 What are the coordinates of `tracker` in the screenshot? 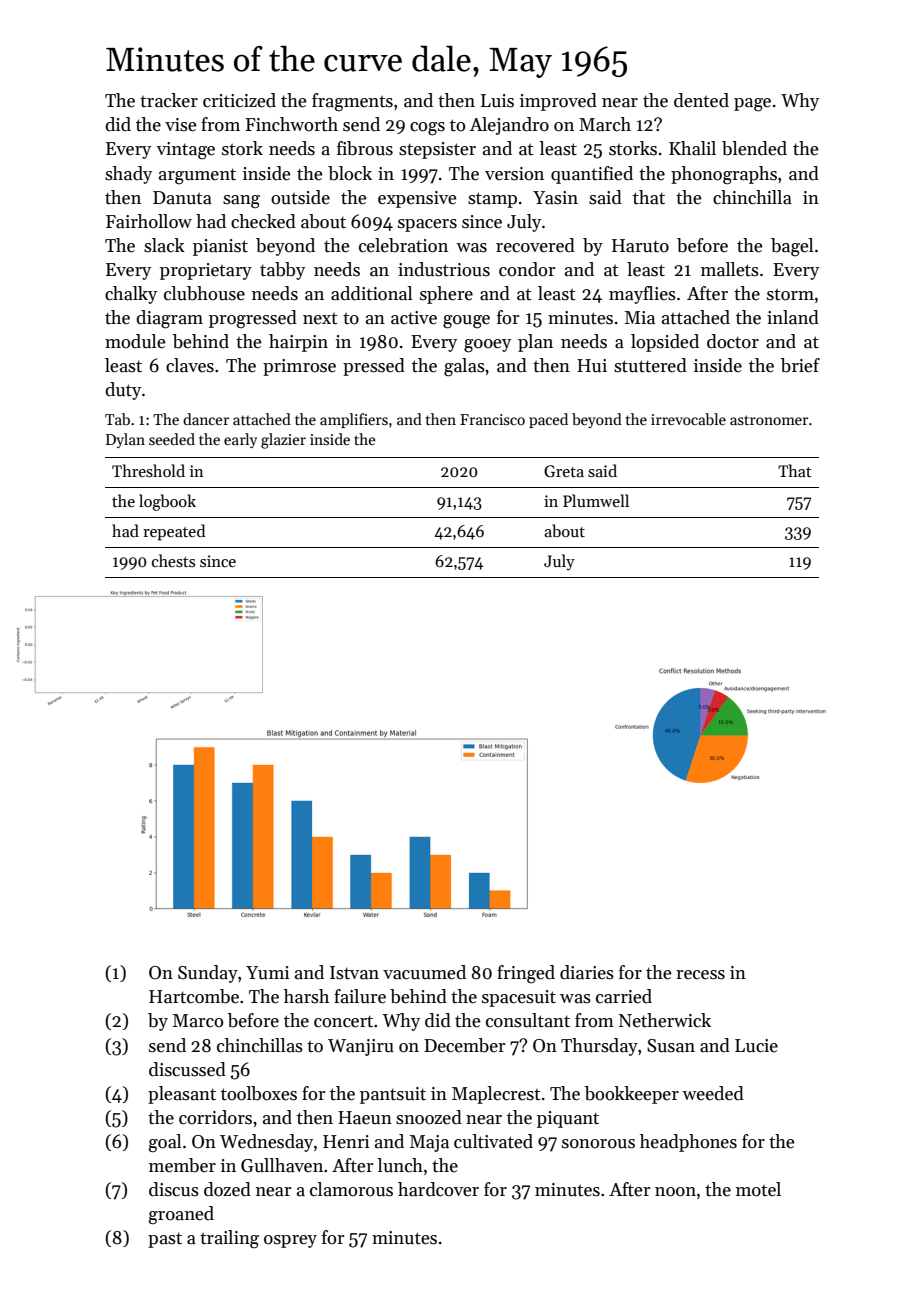 It's located at (169, 100).
